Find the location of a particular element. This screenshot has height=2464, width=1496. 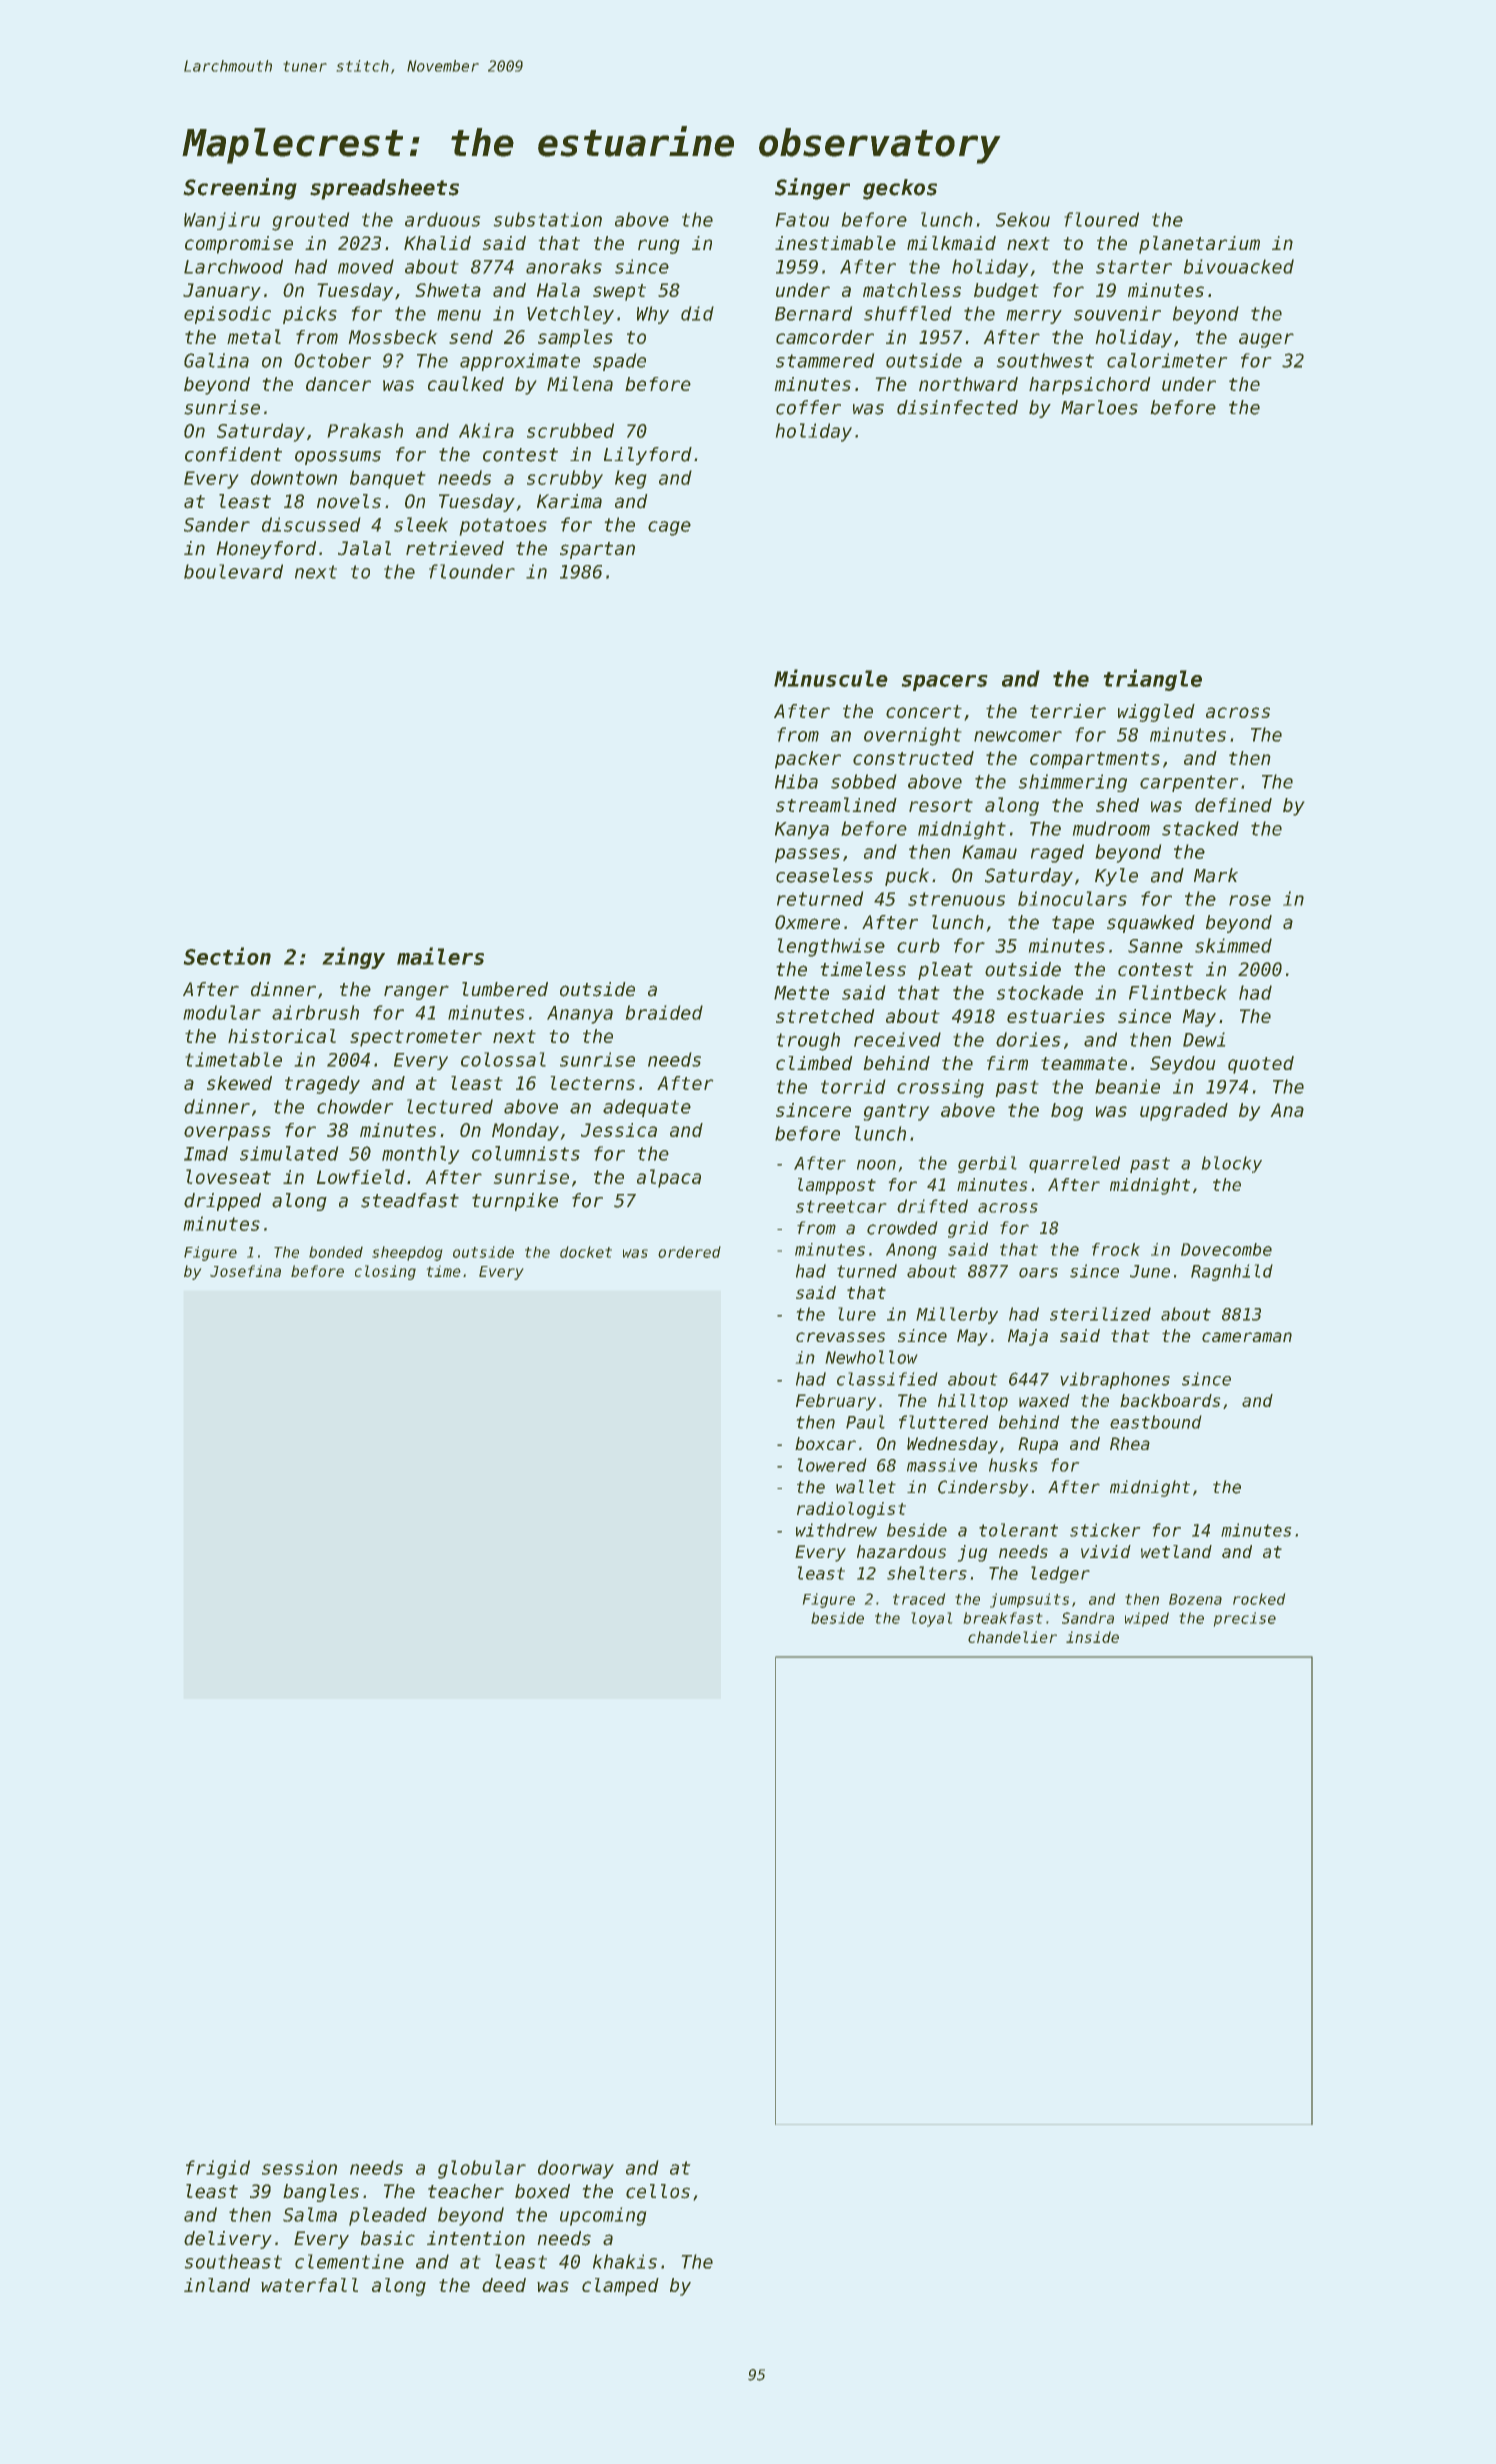

traced is located at coordinates (919, 1599).
